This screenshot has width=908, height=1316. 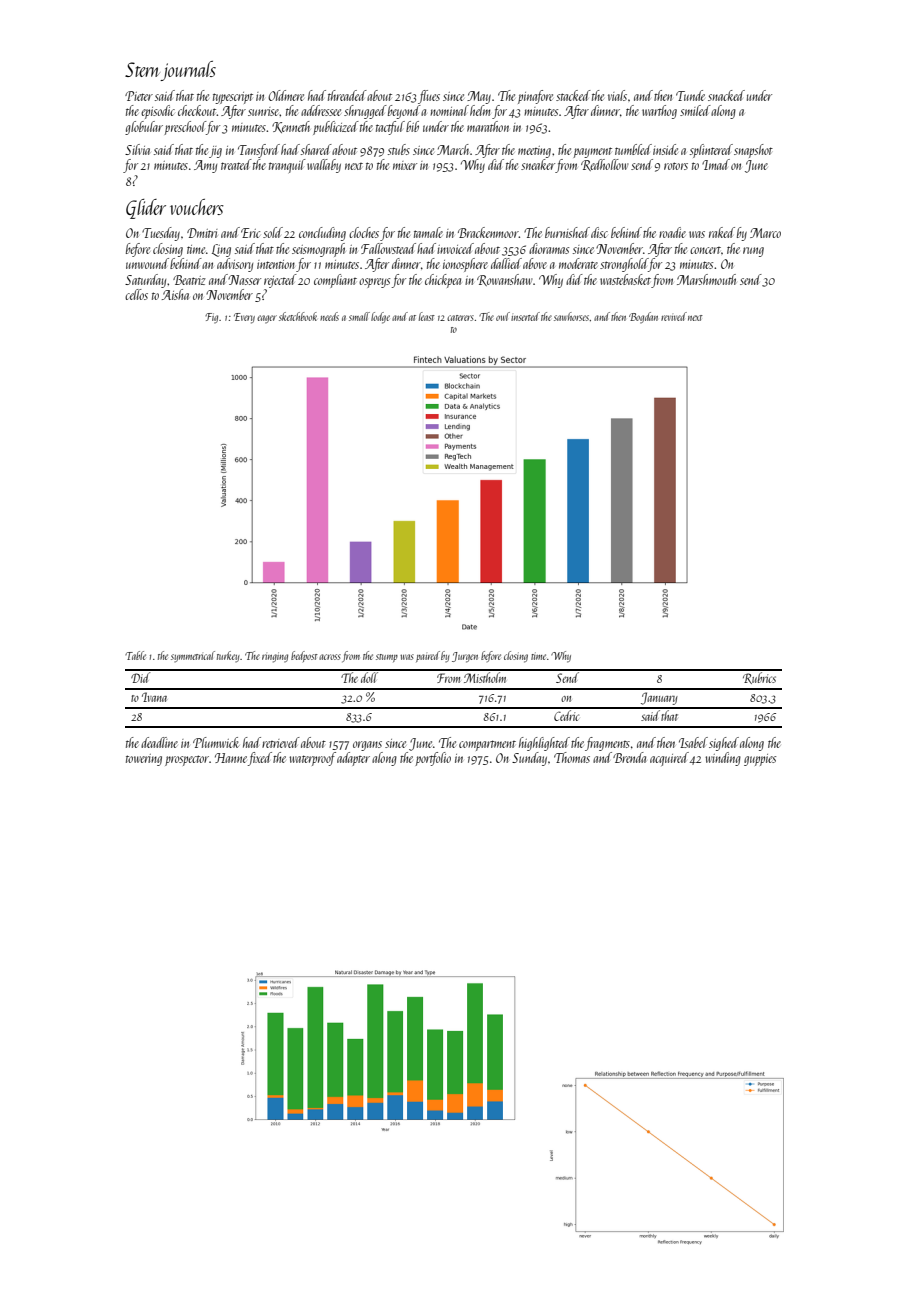 I want to click on advisory, so click(x=235, y=265).
